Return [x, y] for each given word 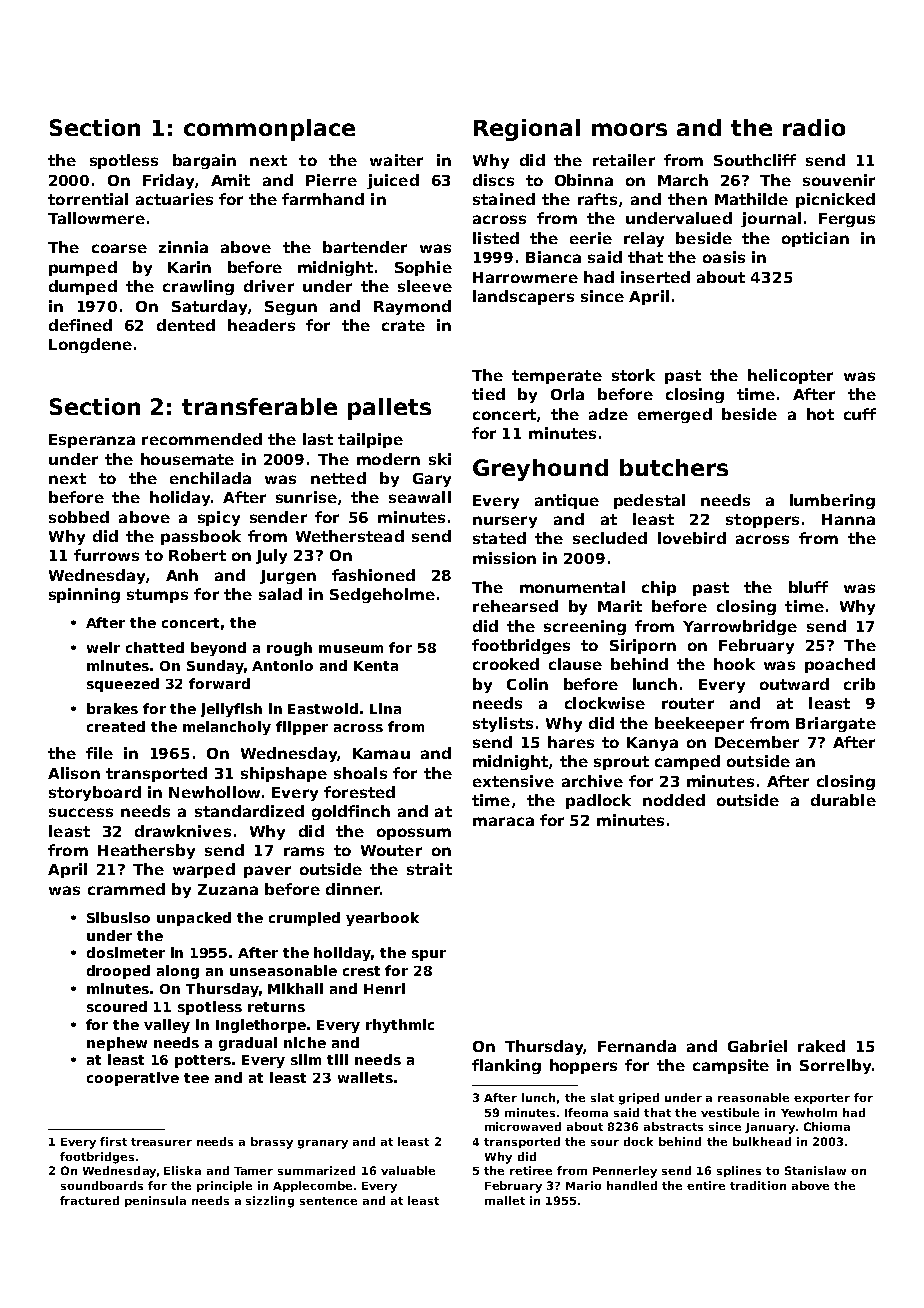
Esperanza [92, 441]
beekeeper [699, 724]
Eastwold [323, 708]
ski [440, 459]
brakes [112, 708]
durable [843, 800]
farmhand [323, 199]
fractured [89, 1200]
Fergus [847, 220]
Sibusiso [118, 917]
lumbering [832, 501]
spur [429, 955]
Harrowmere [525, 277]
